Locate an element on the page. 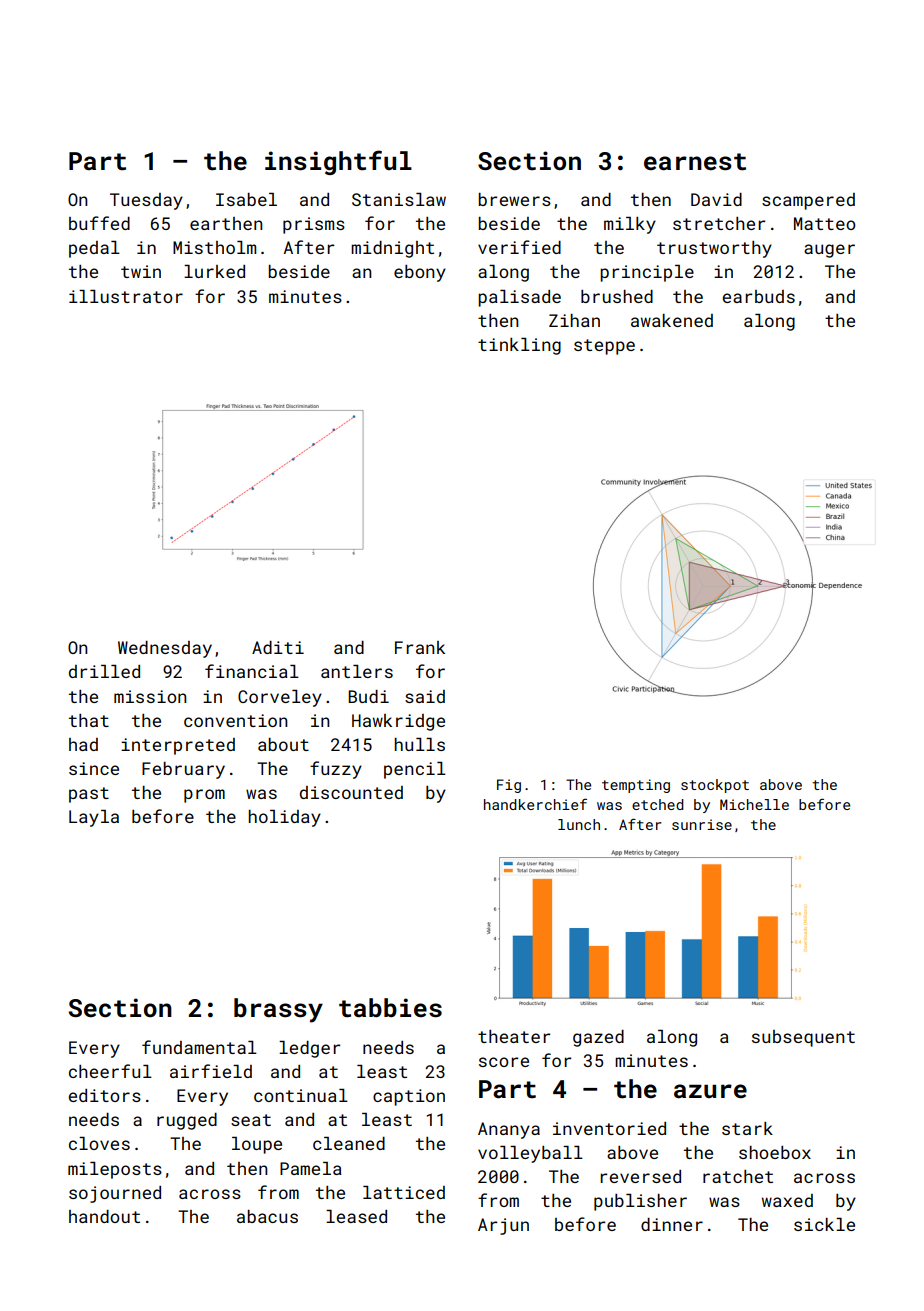 This page has height=1311, width=924. ebony is located at coordinates (420, 273).
